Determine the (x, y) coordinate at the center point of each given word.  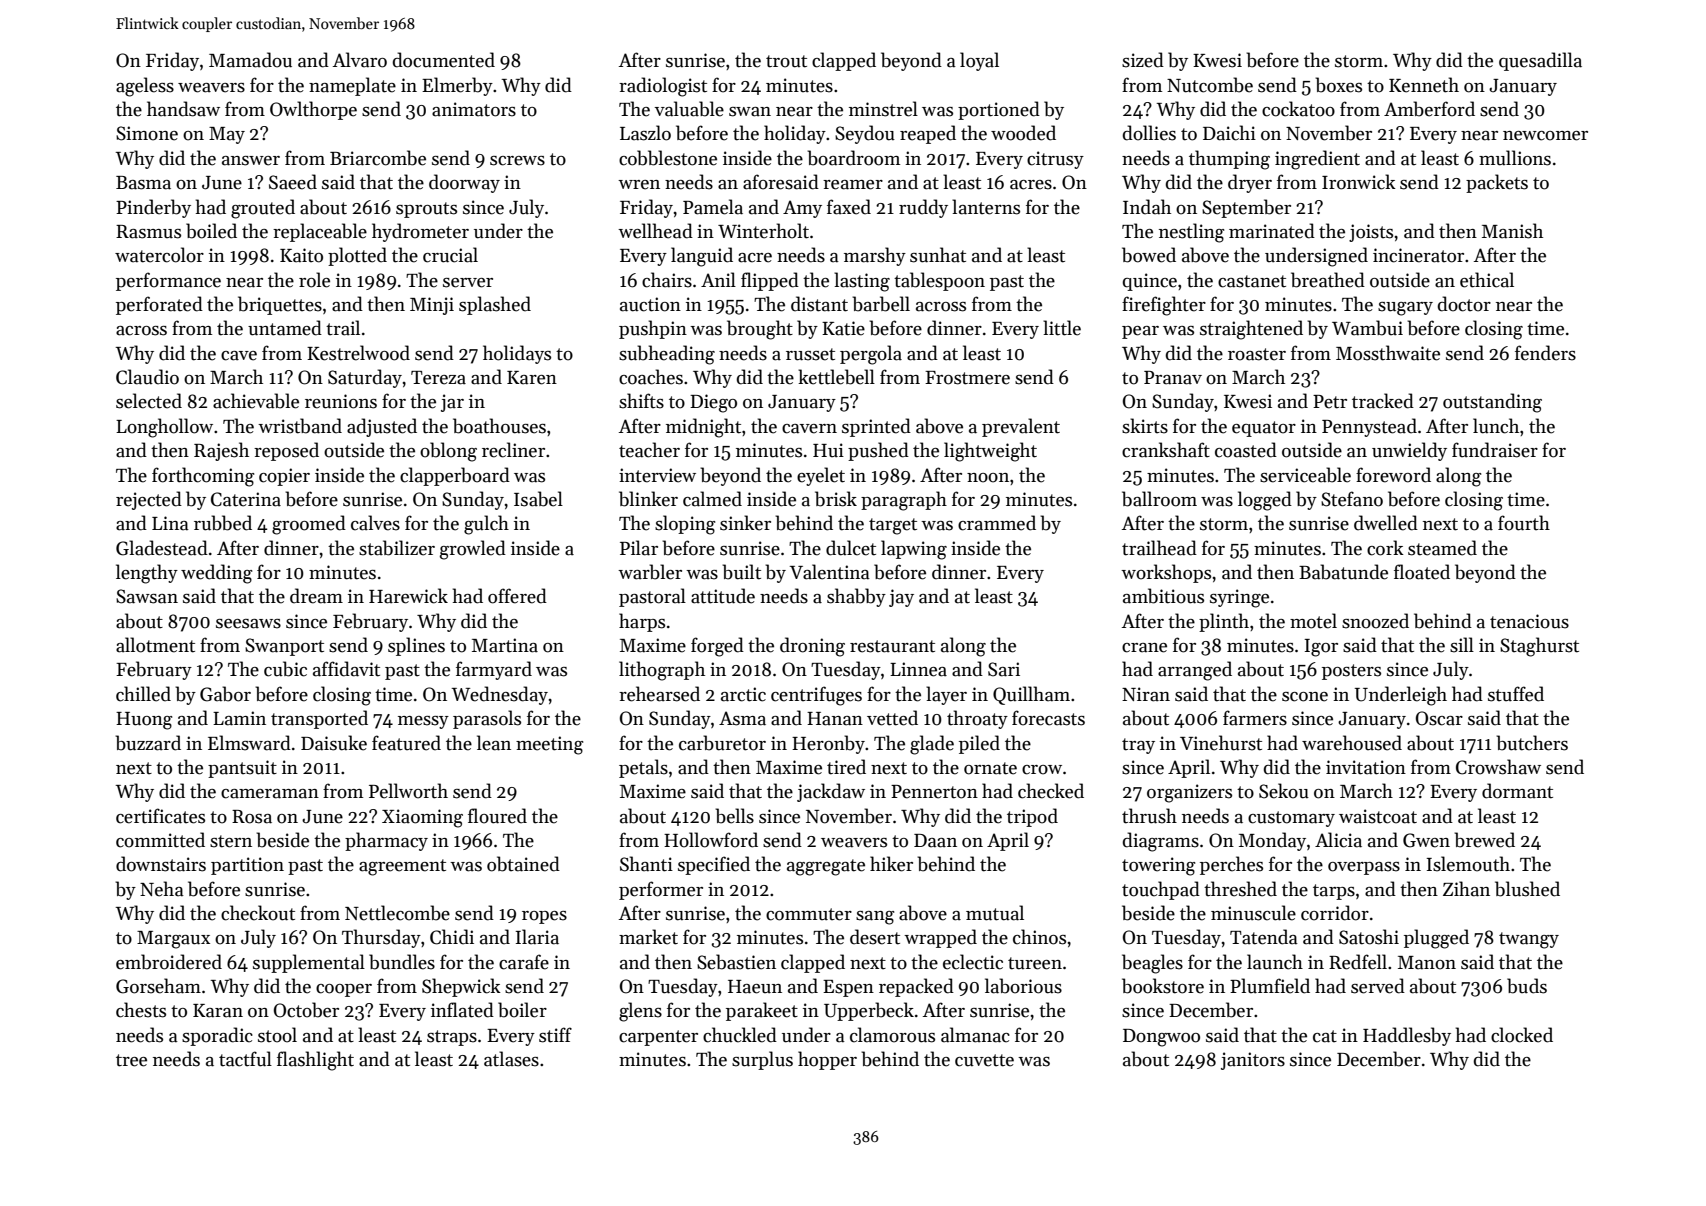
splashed (495, 305)
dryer (1250, 183)
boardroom (853, 158)
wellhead (655, 231)
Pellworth (408, 791)
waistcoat (1378, 816)
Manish (1512, 231)
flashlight (315, 1061)
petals (643, 768)
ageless (145, 87)
